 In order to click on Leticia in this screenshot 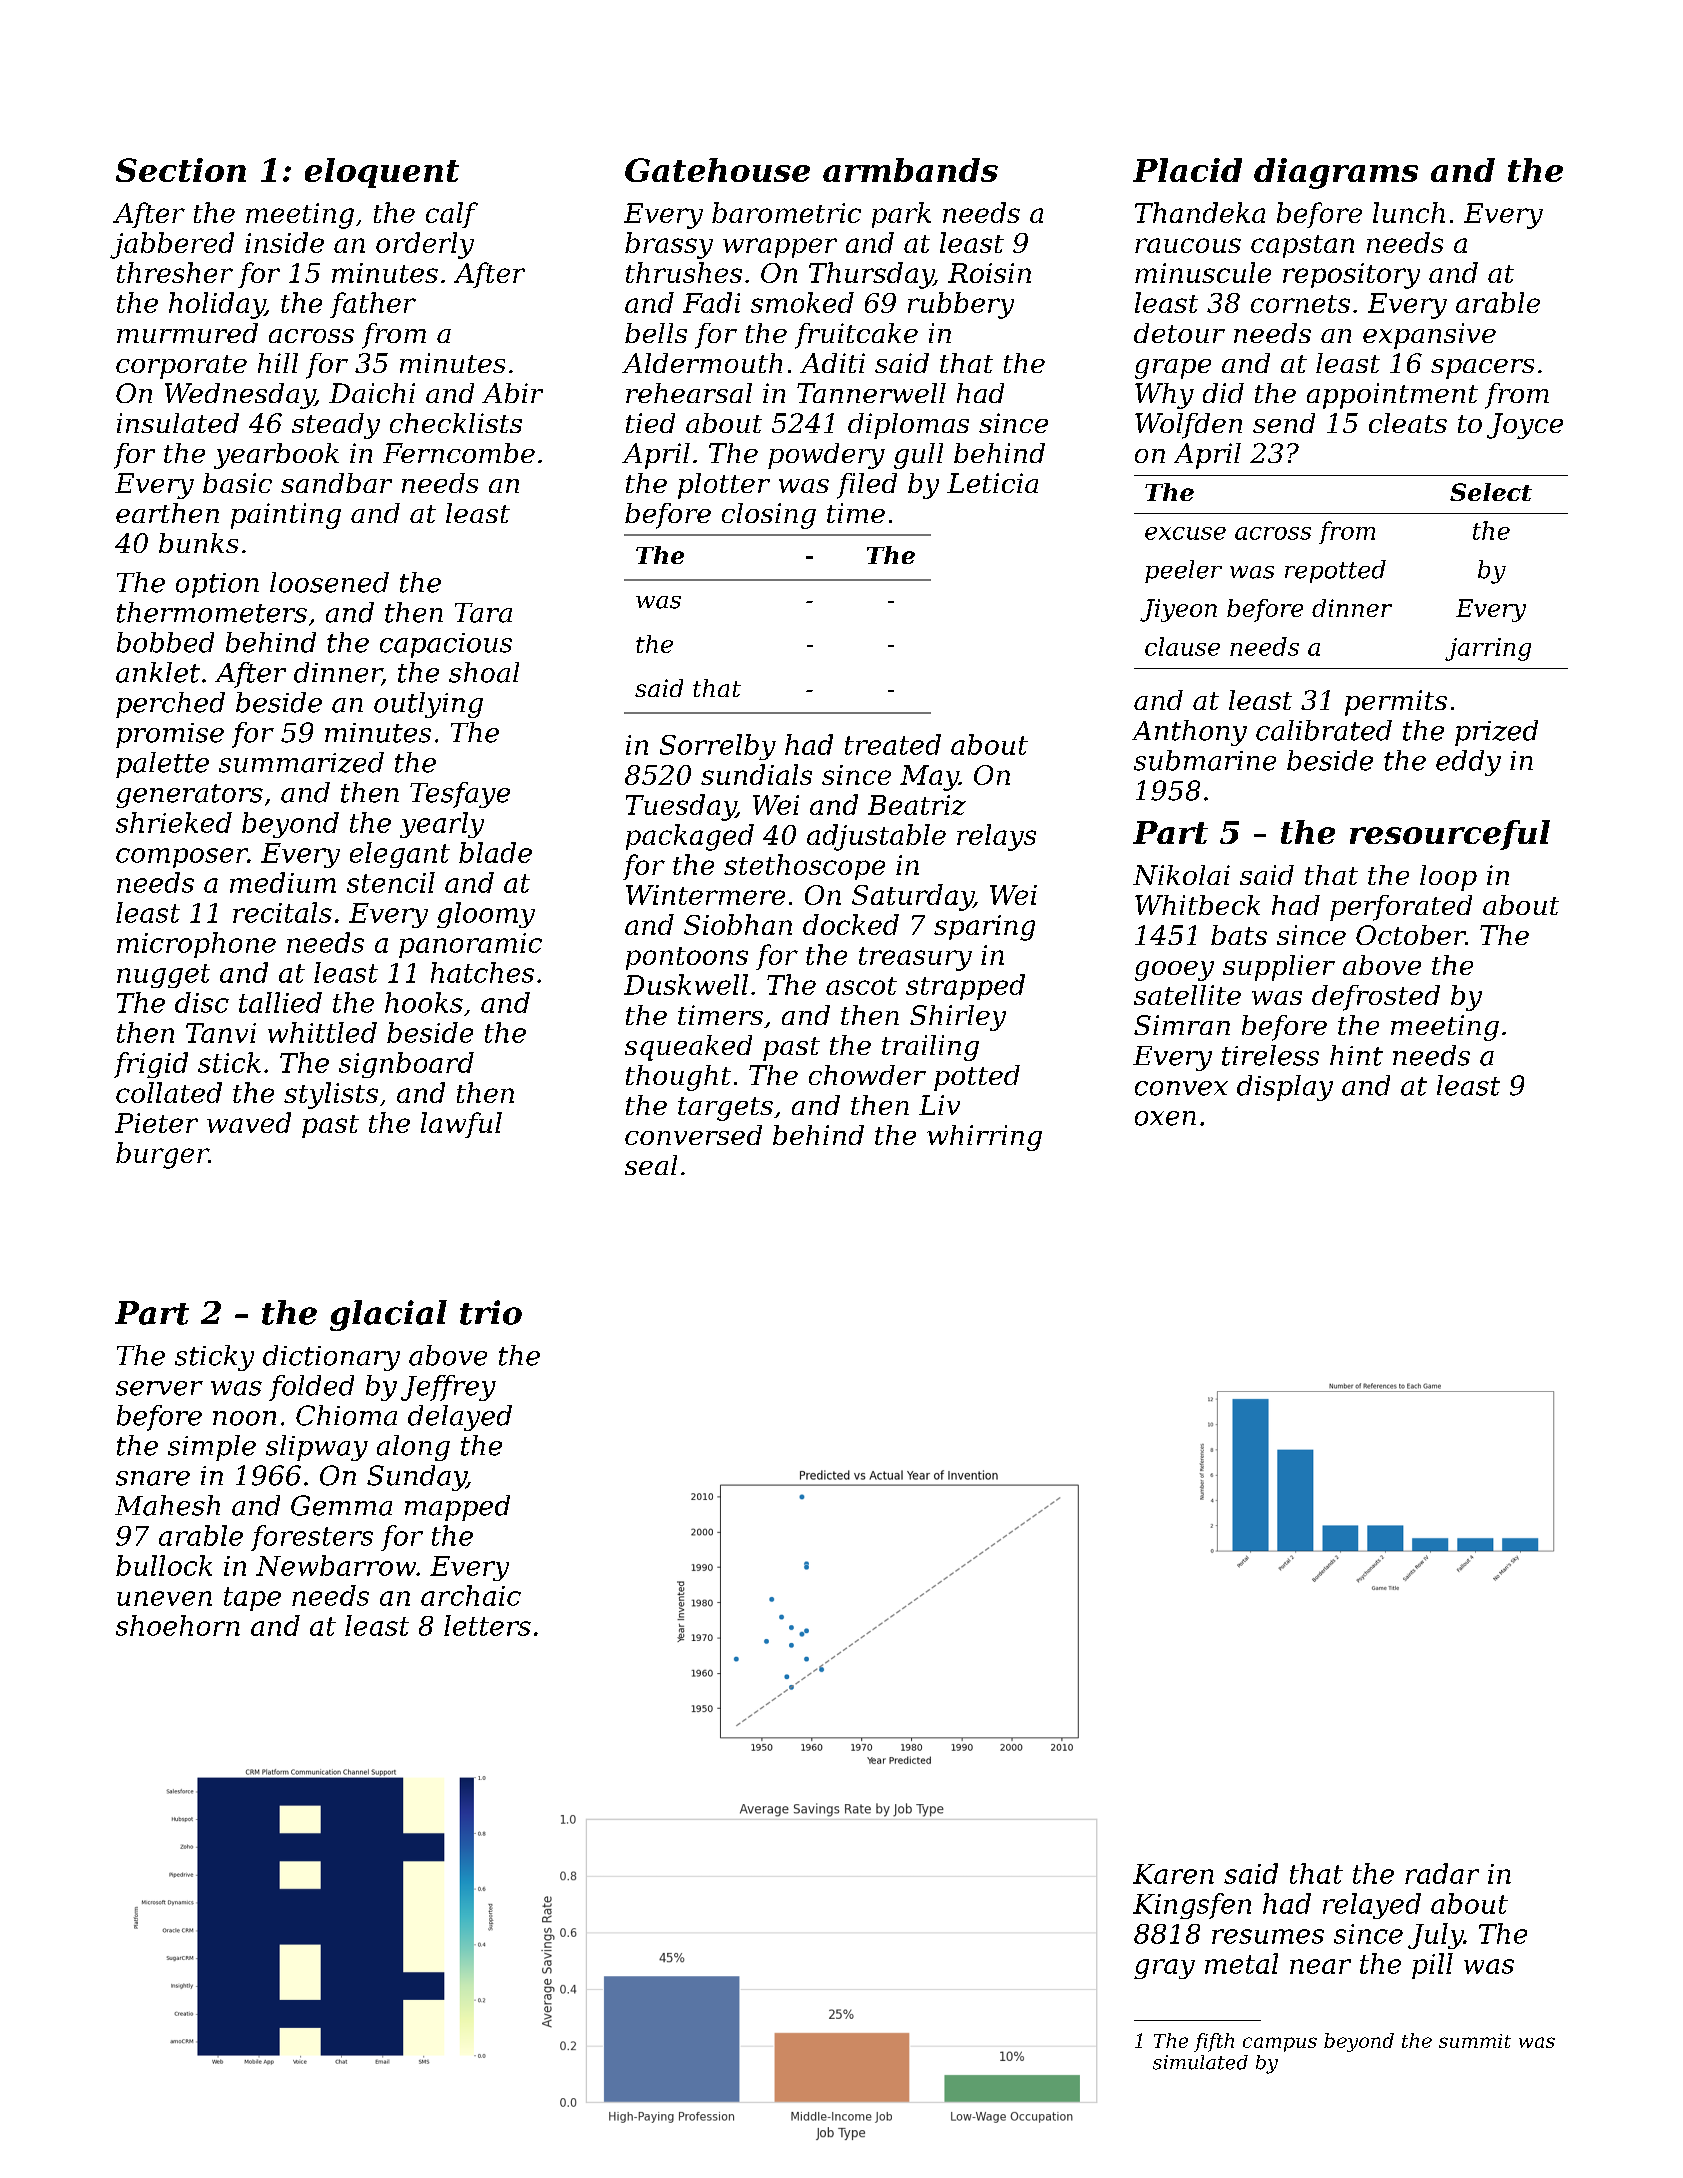, I will do `click(992, 483)`.
